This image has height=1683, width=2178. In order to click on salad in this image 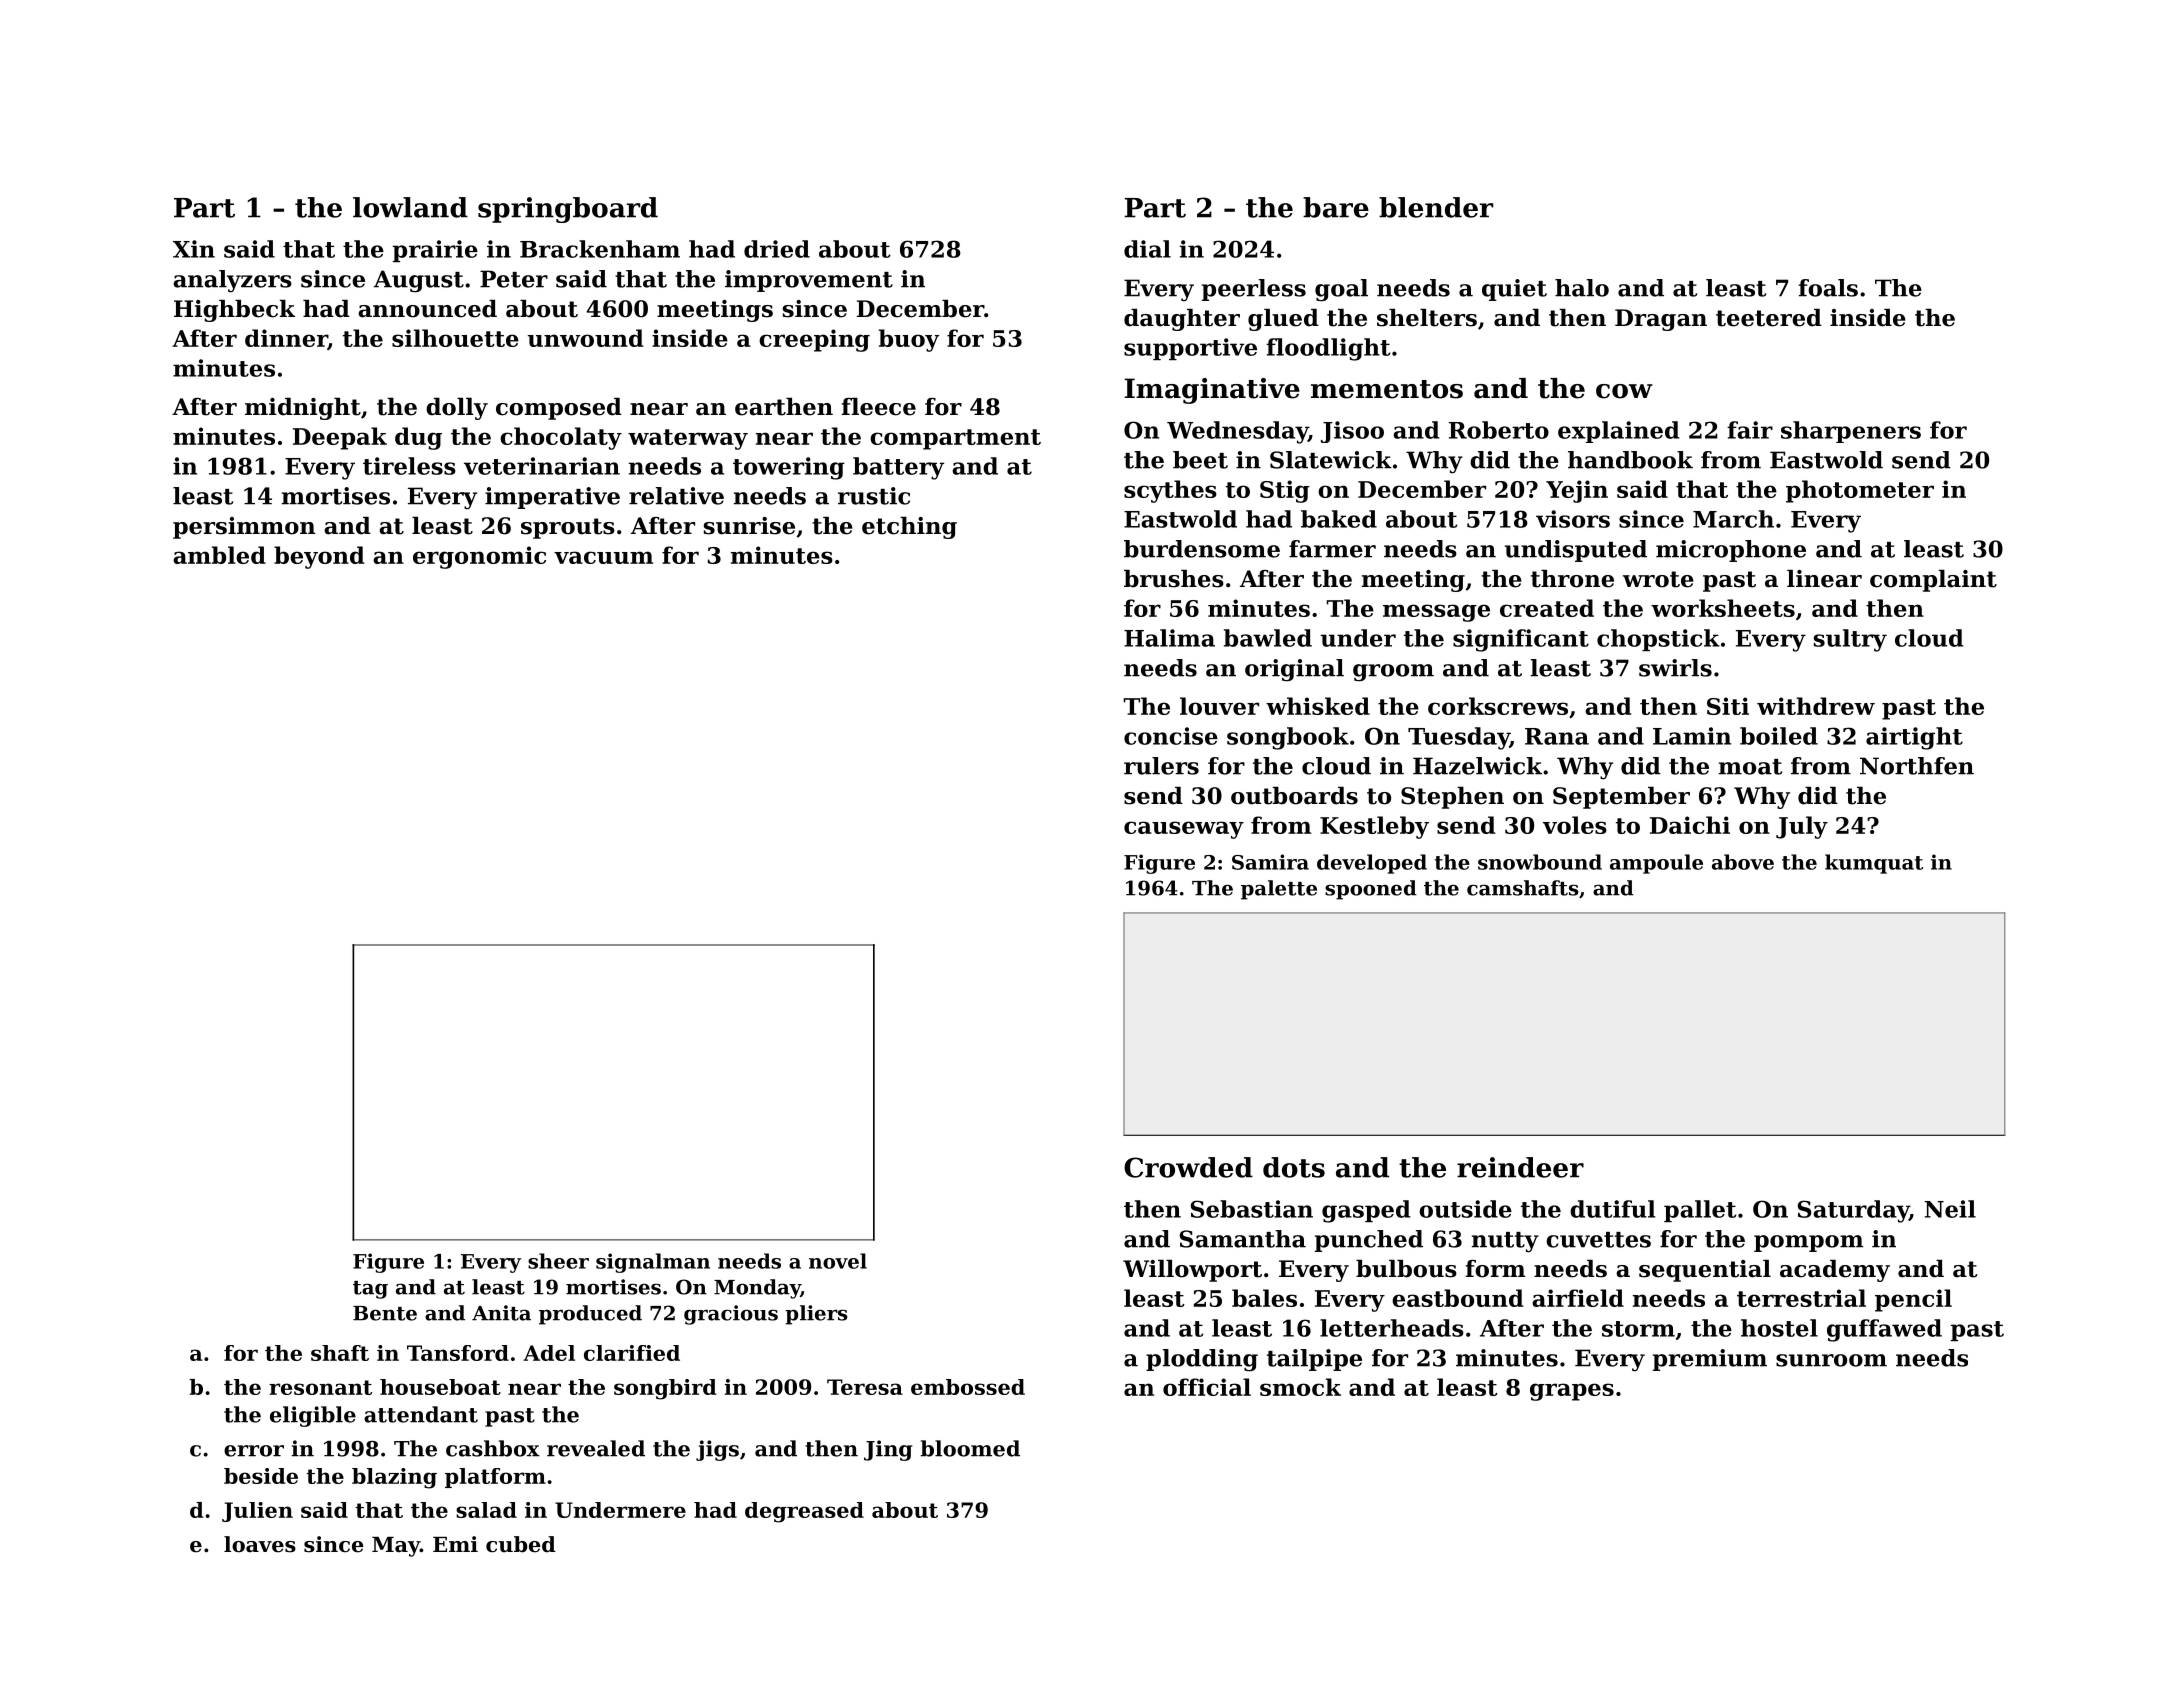, I will do `click(486, 1510)`.
